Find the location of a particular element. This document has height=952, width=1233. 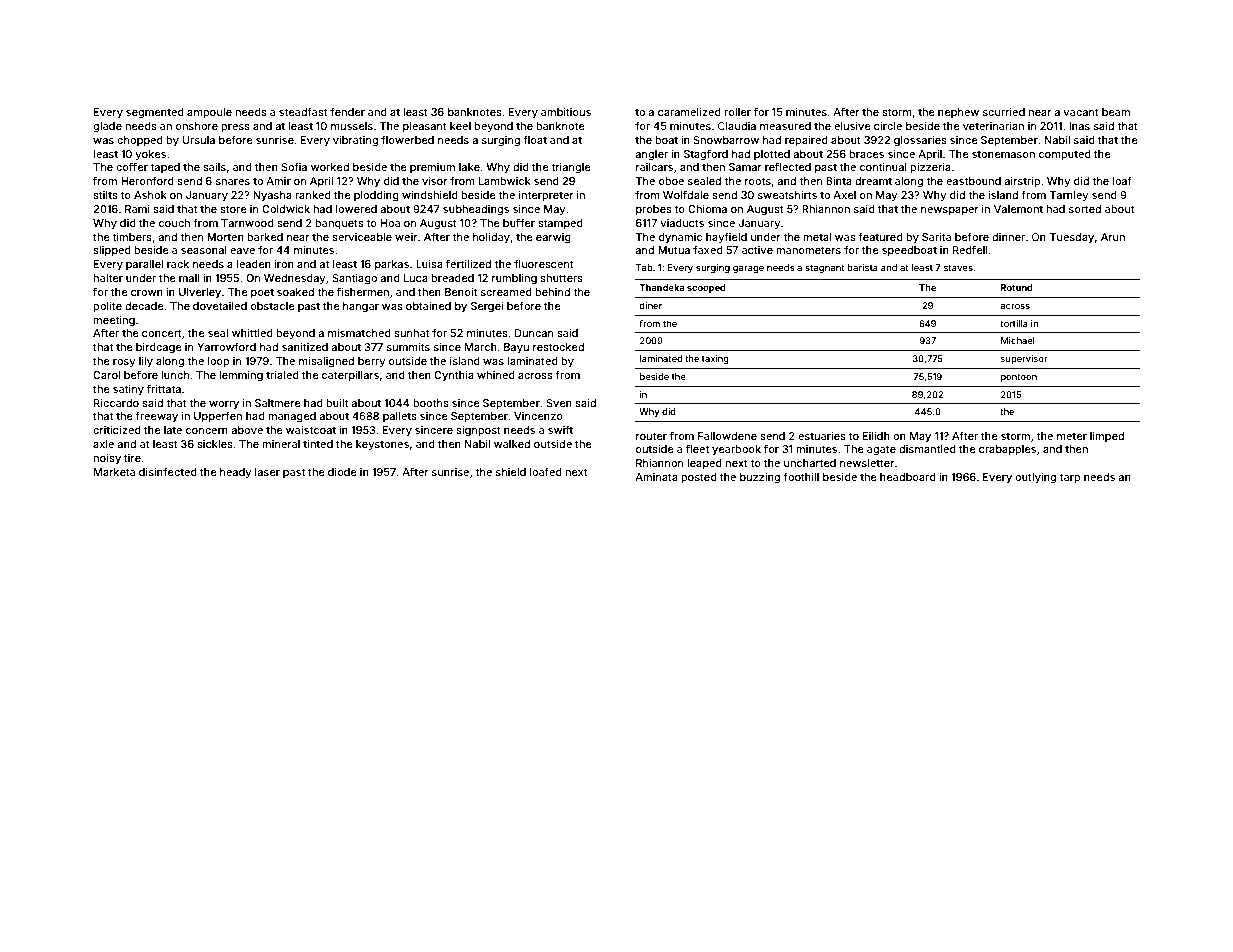

limped is located at coordinates (1107, 437).
